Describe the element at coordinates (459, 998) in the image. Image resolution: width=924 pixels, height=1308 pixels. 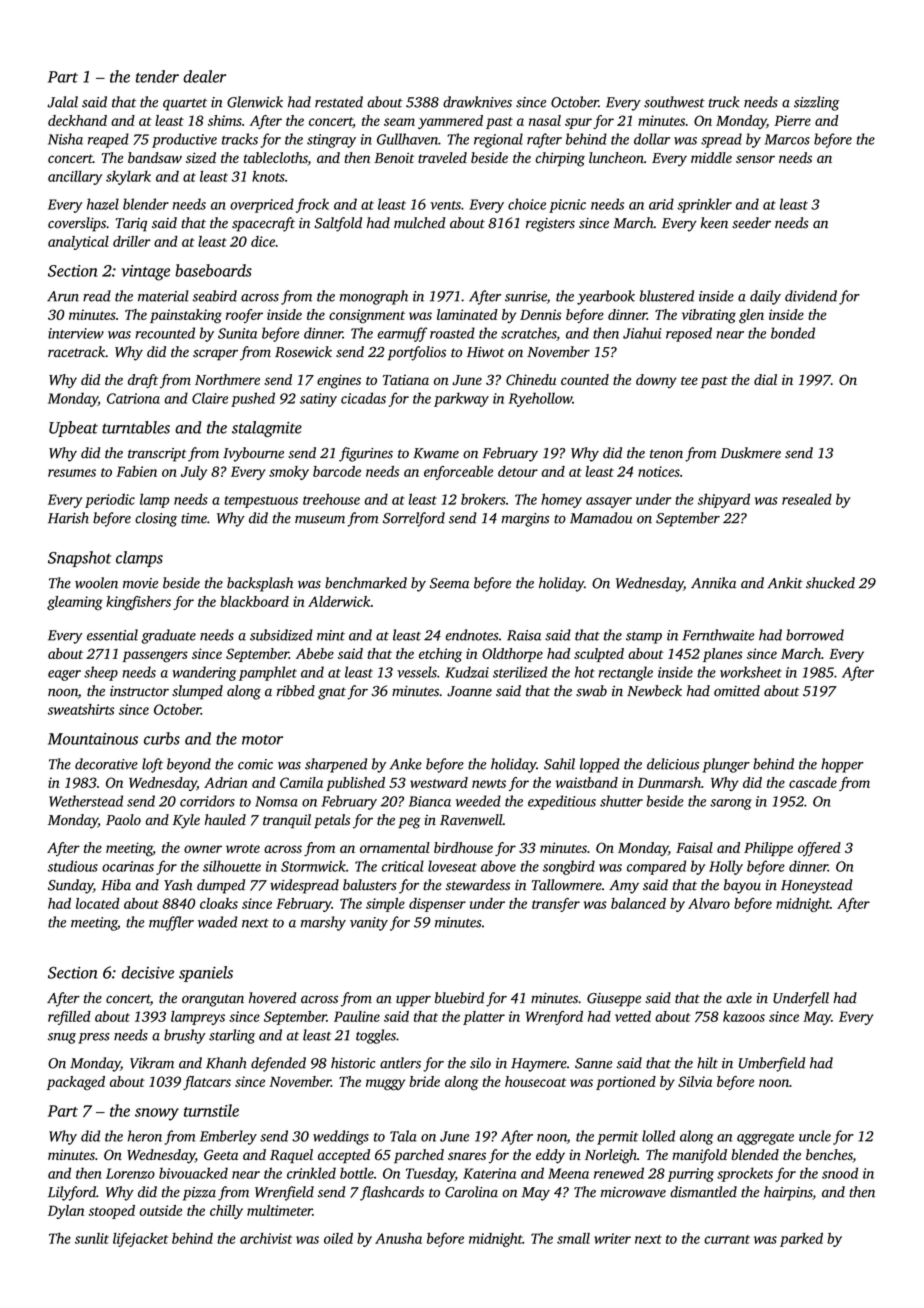
I see `bluebird` at that location.
